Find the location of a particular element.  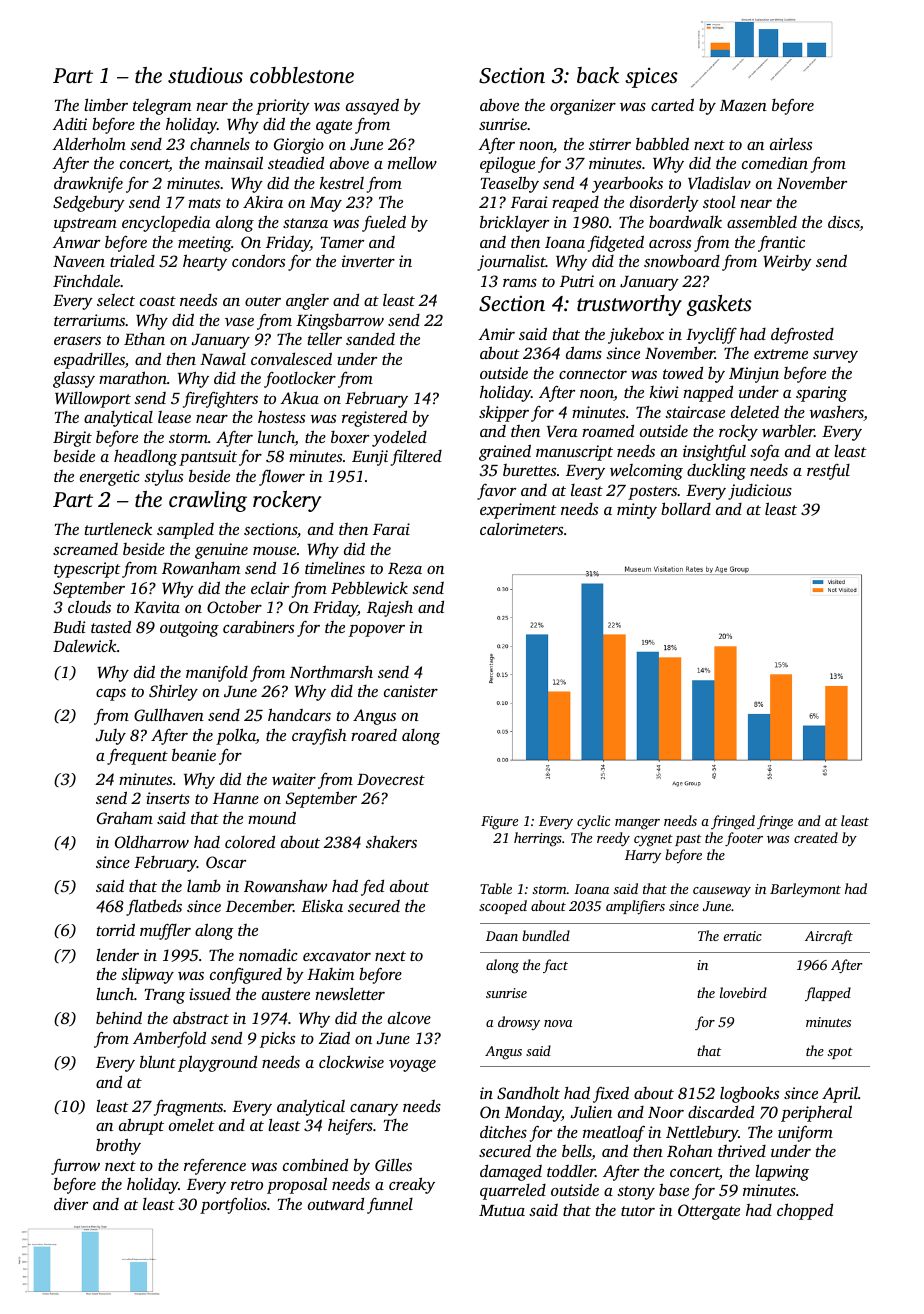

nomadic is located at coordinates (268, 954).
